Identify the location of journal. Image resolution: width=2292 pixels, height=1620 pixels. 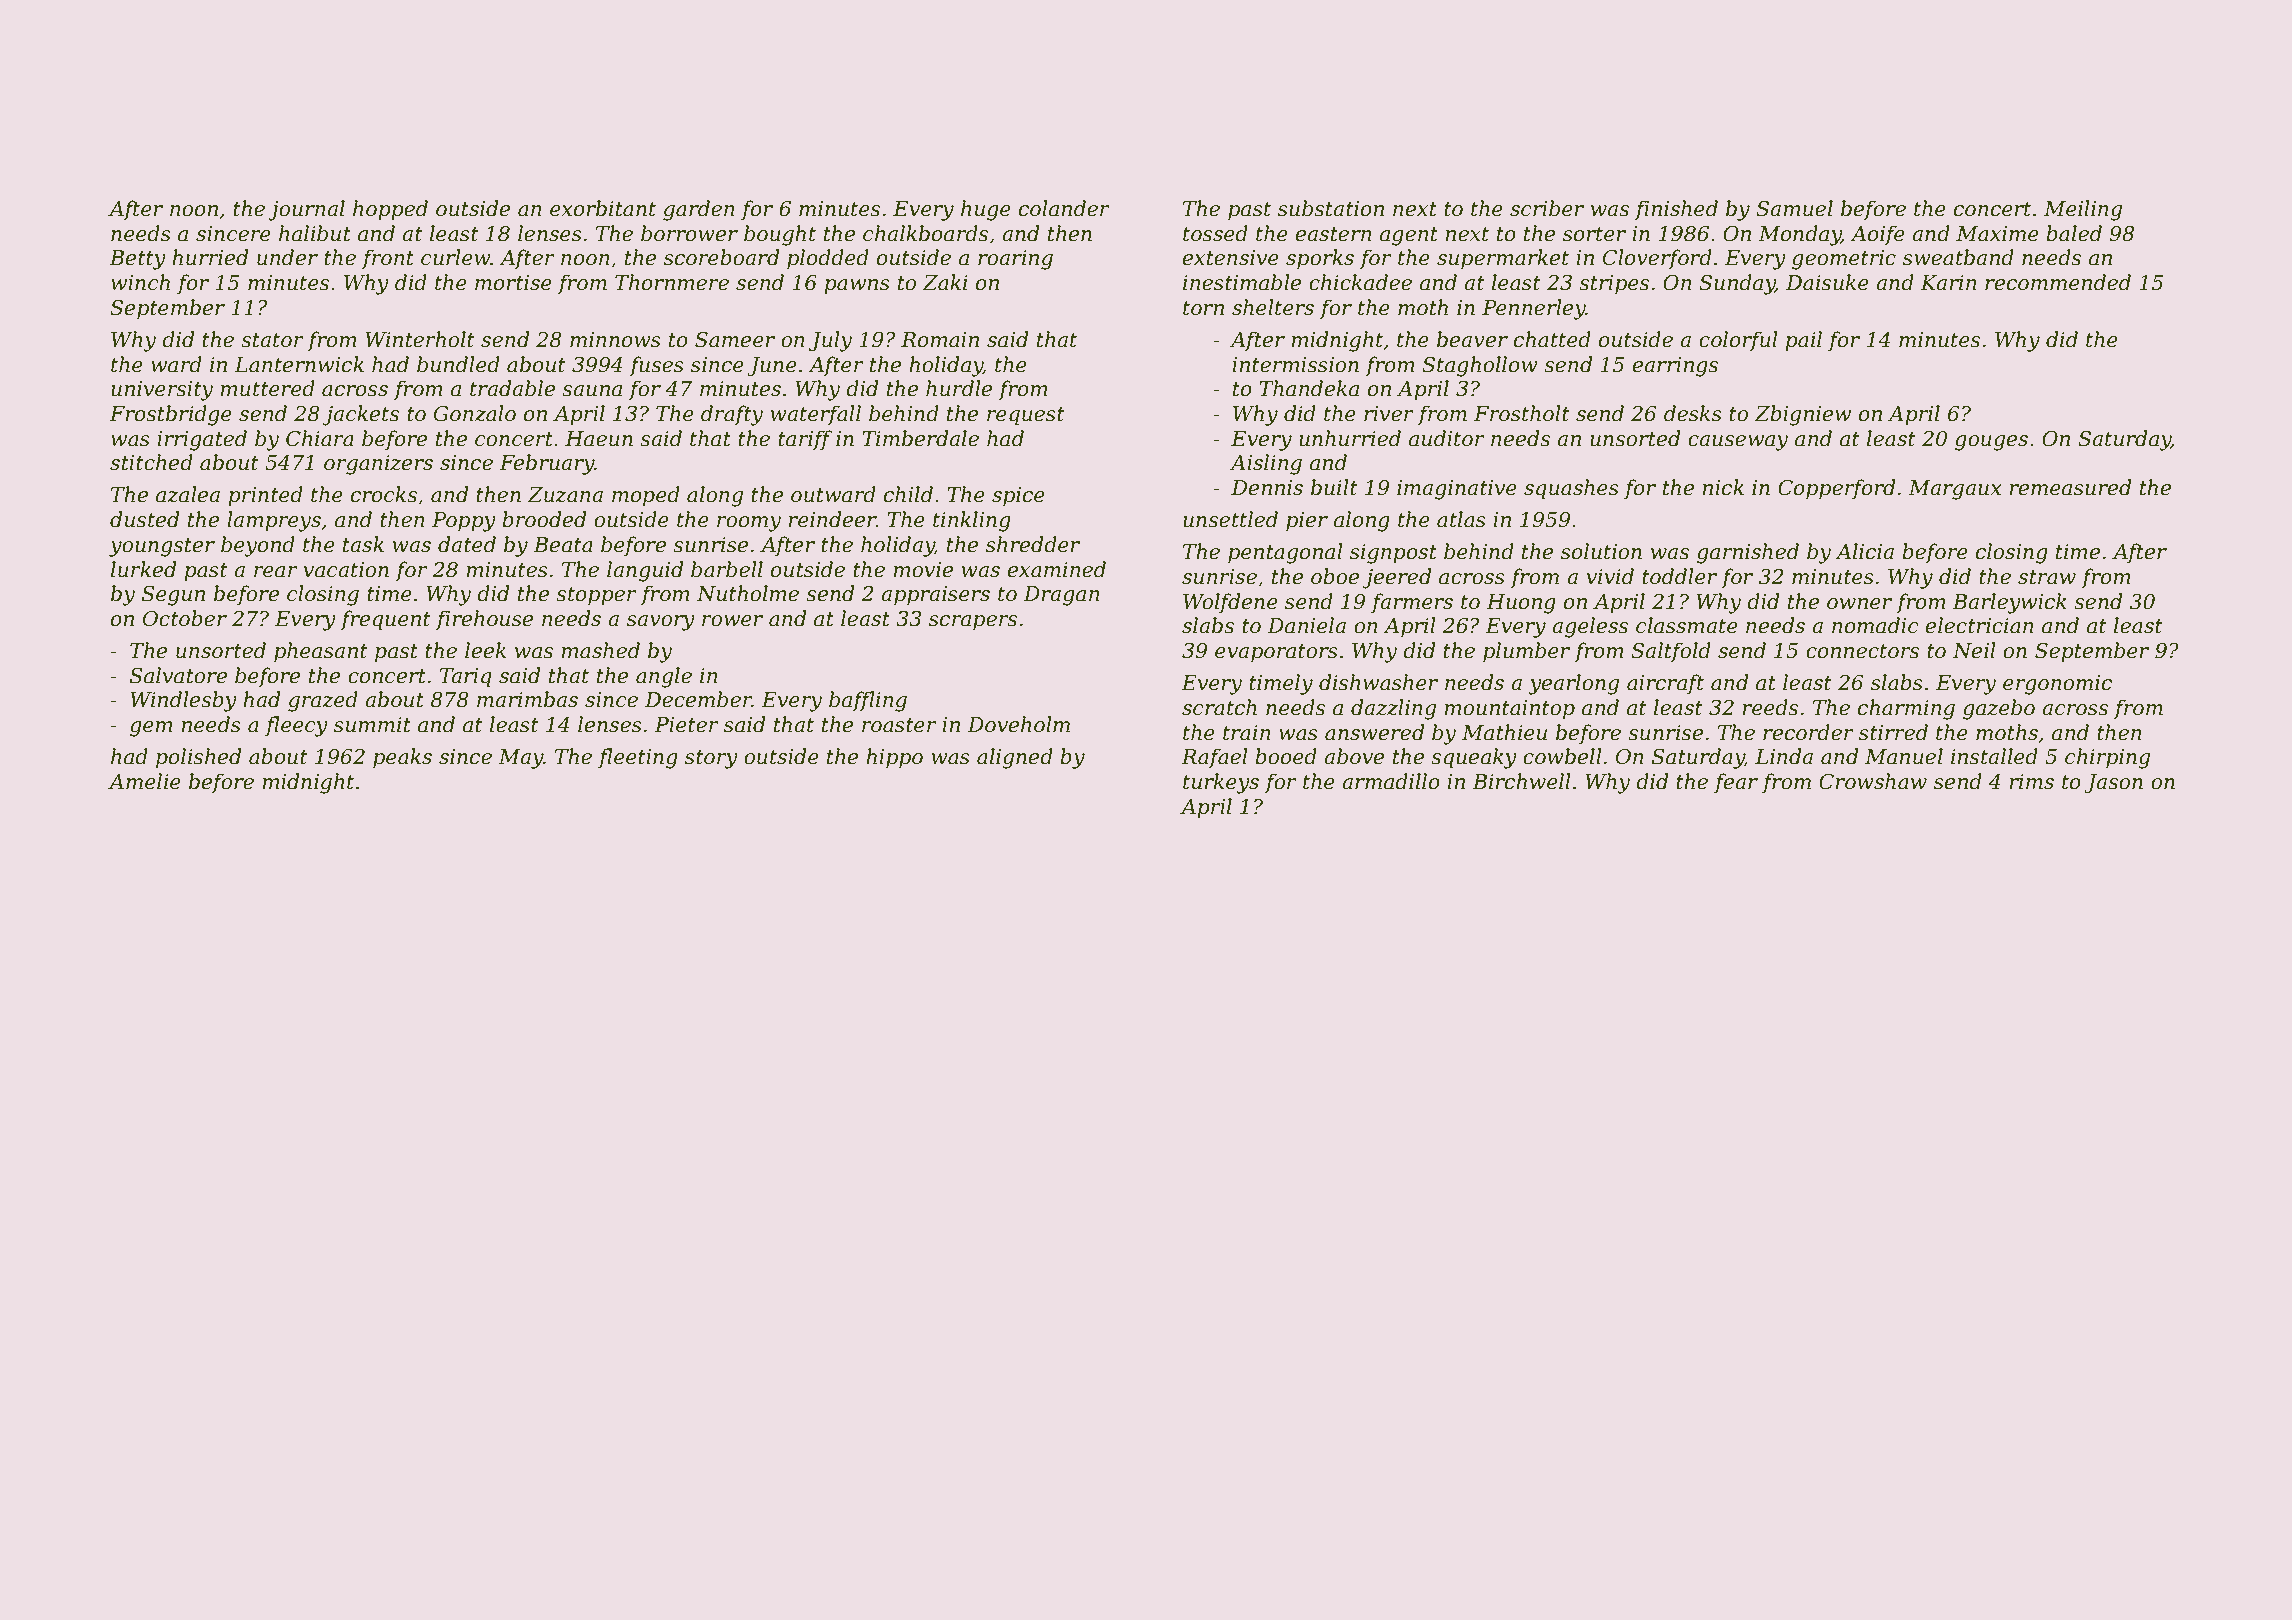
(306, 210).
